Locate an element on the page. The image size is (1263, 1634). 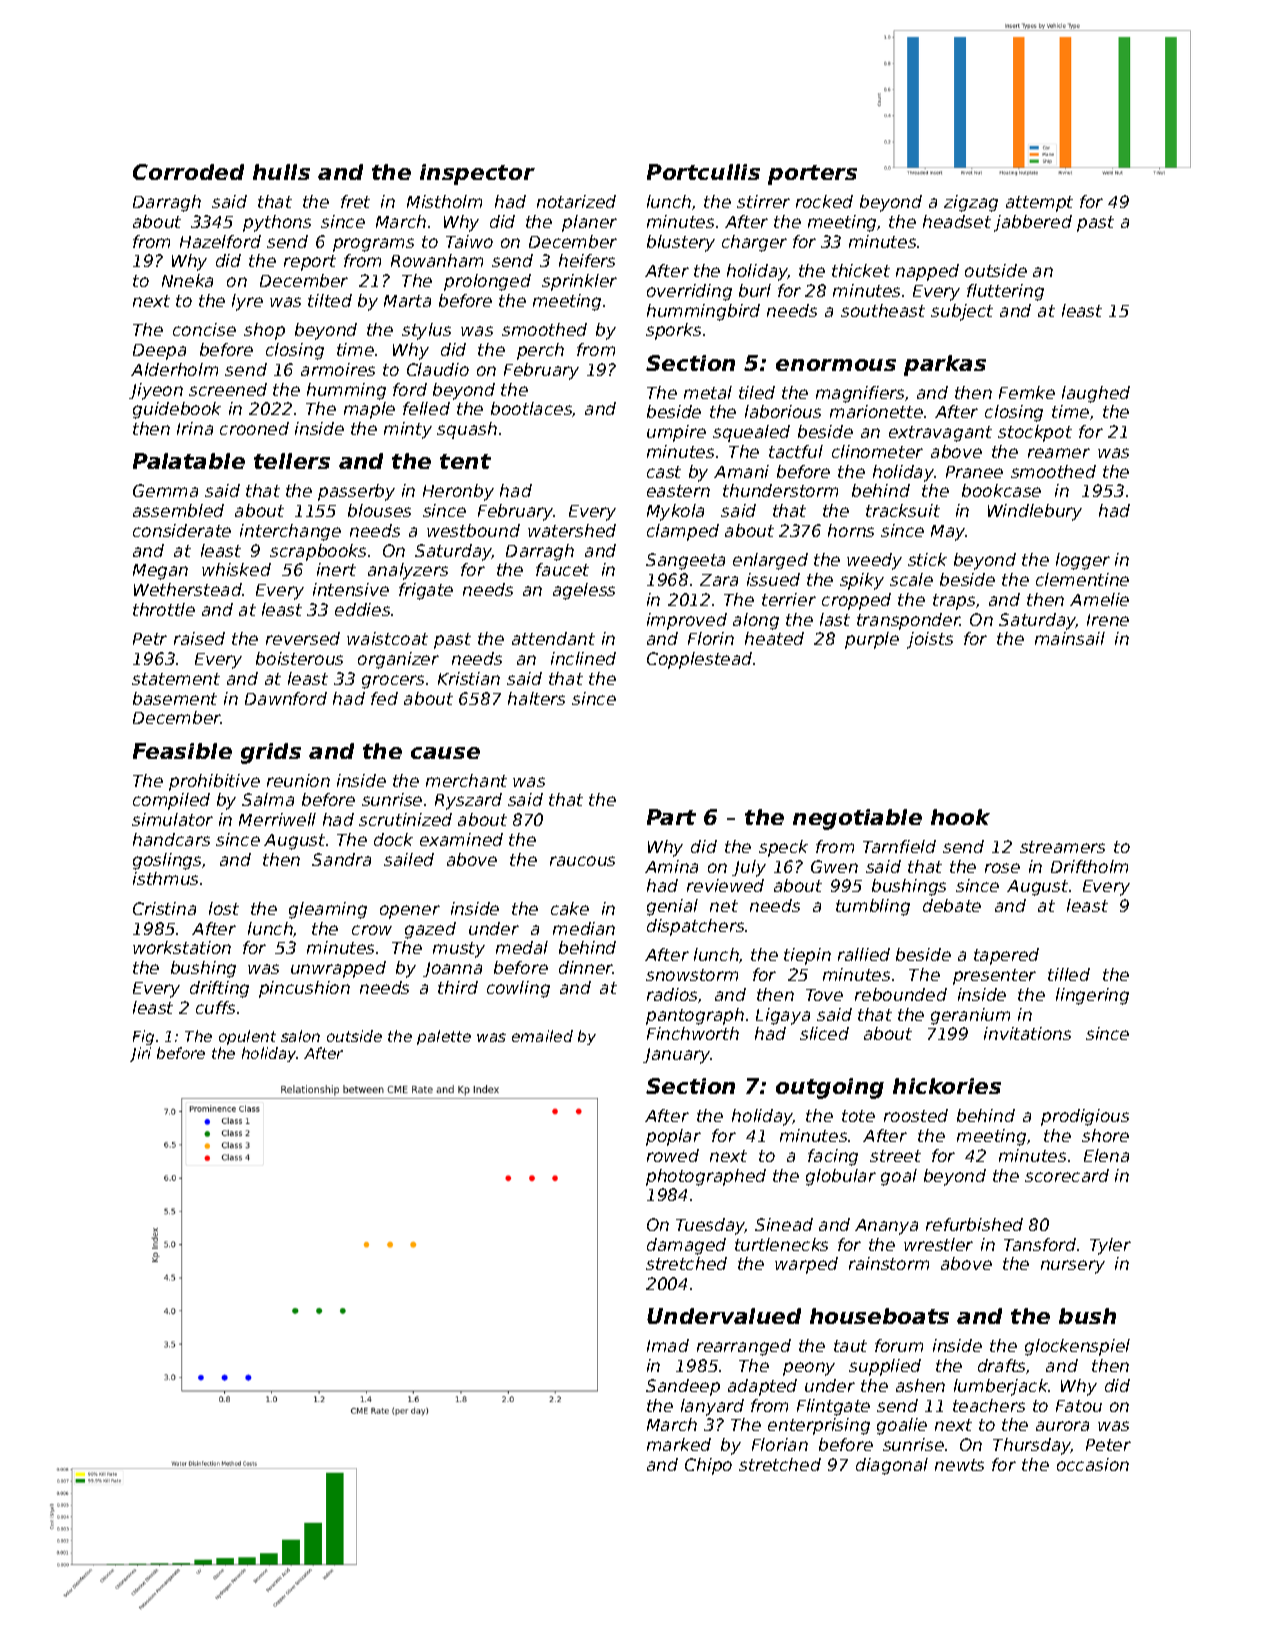
Part is located at coordinates (671, 817).
